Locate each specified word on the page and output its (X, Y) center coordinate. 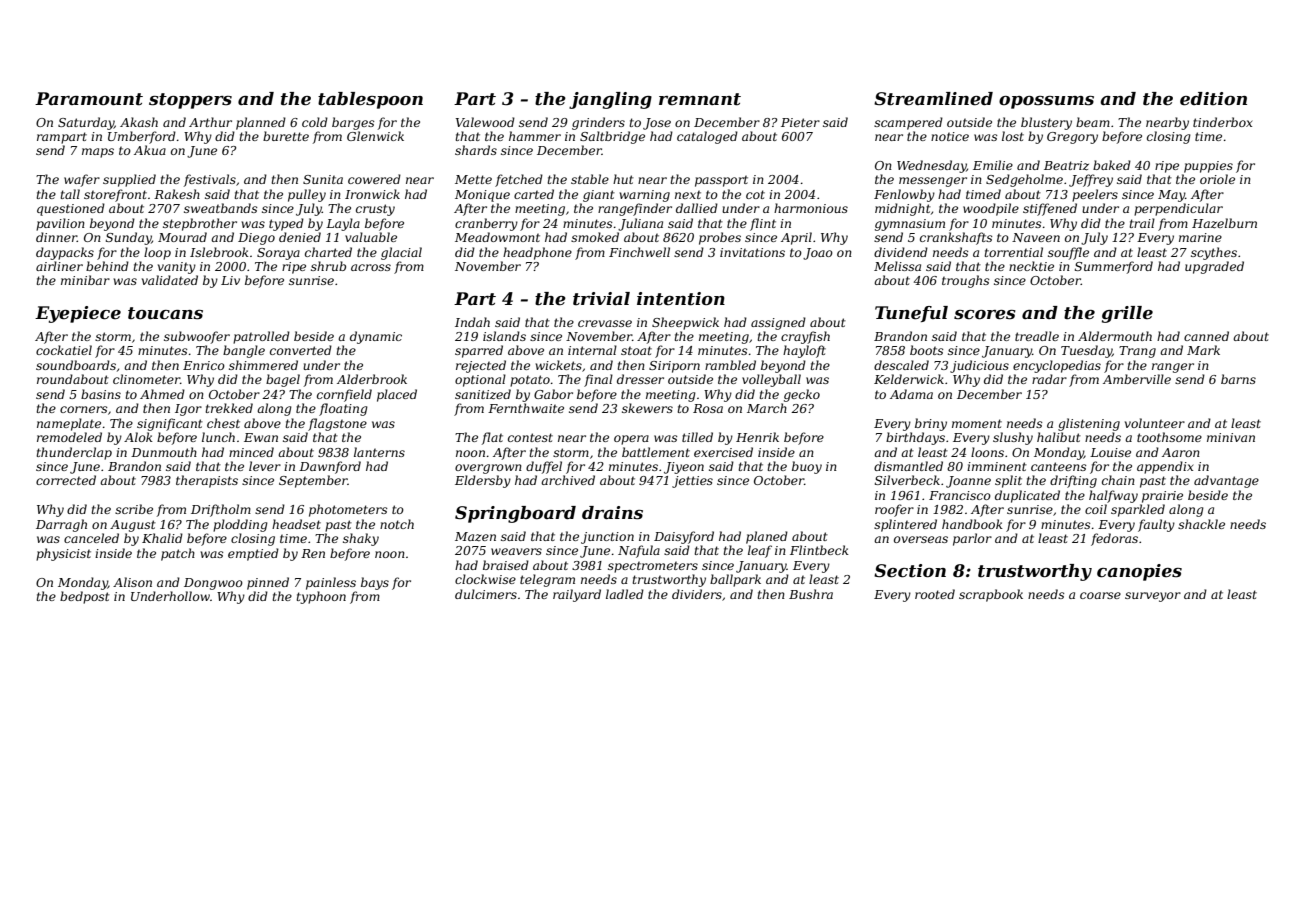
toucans (165, 313)
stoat (636, 350)
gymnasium (910, 225)
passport (721, 181)
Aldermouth (1115, 336)
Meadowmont (497, 237)
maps (98, 153)
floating (343, 409)
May (1171, 196)
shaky (361, 539)
